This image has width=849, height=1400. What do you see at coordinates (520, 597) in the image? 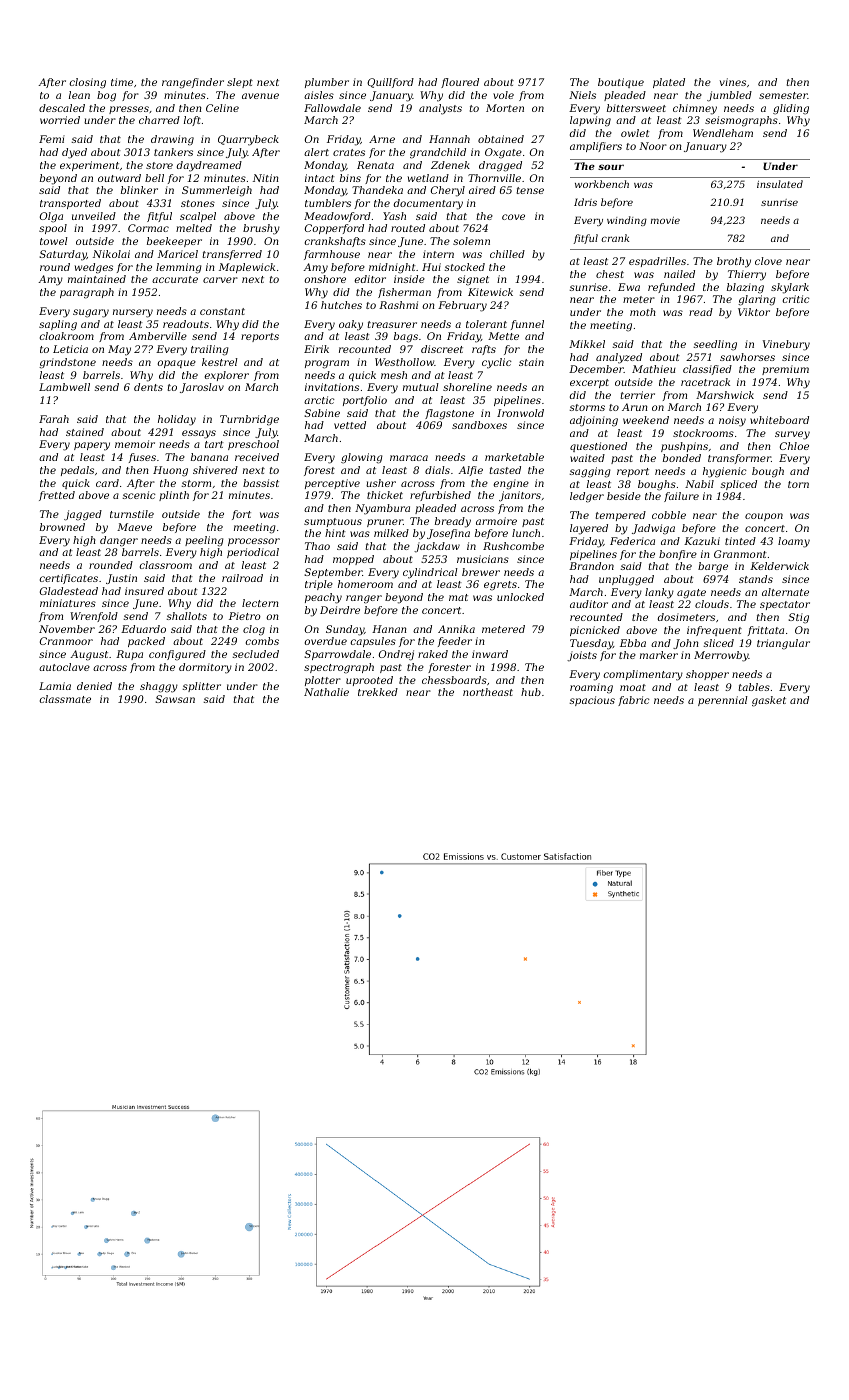
I see `unlocked` at bounding box center [520, 597].
